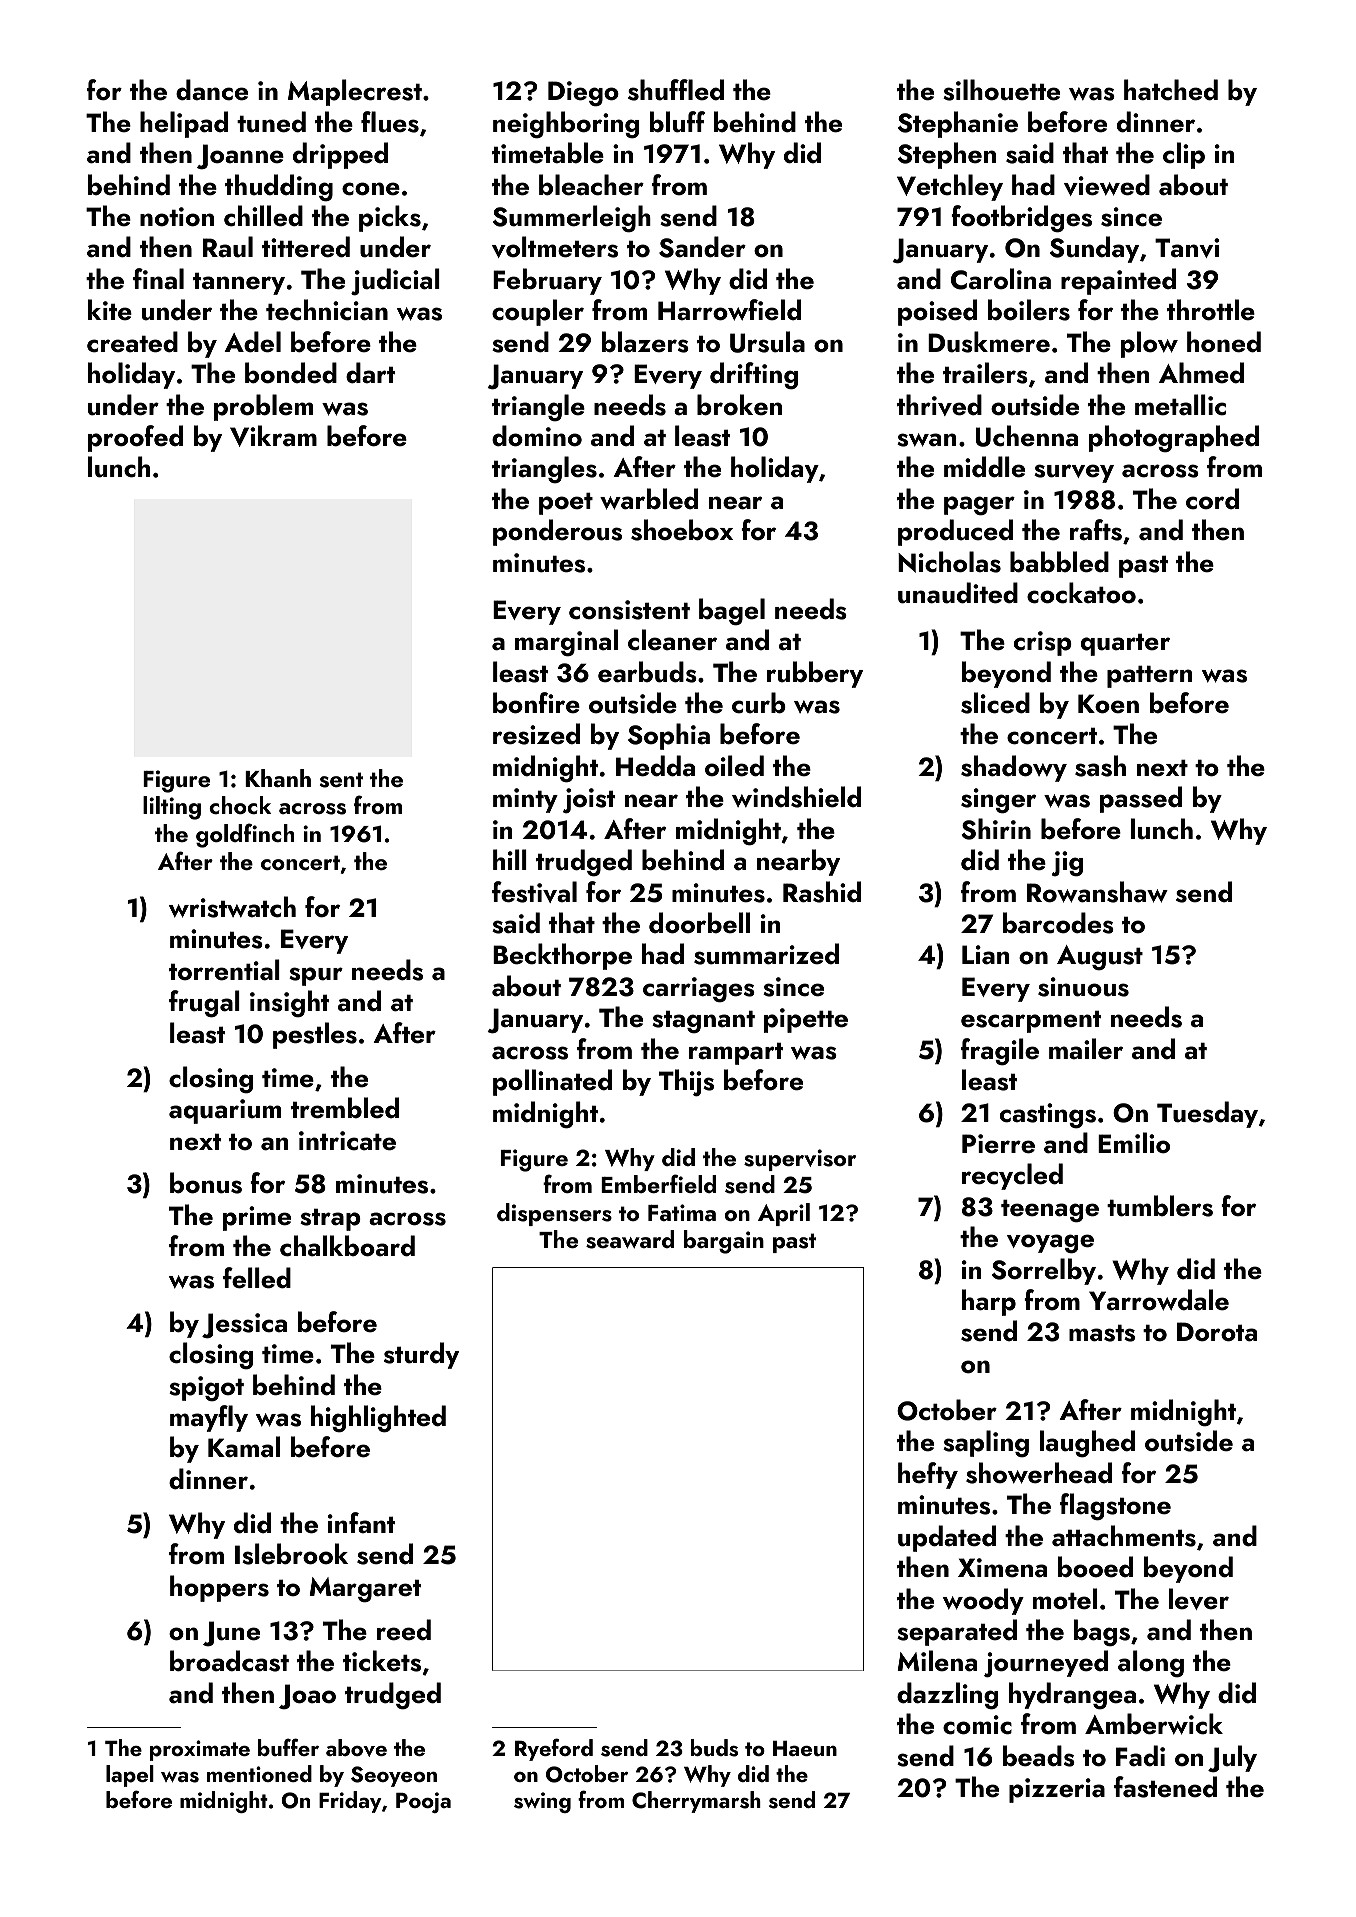  I want to click on Dorota, so click(1217, 1332).
